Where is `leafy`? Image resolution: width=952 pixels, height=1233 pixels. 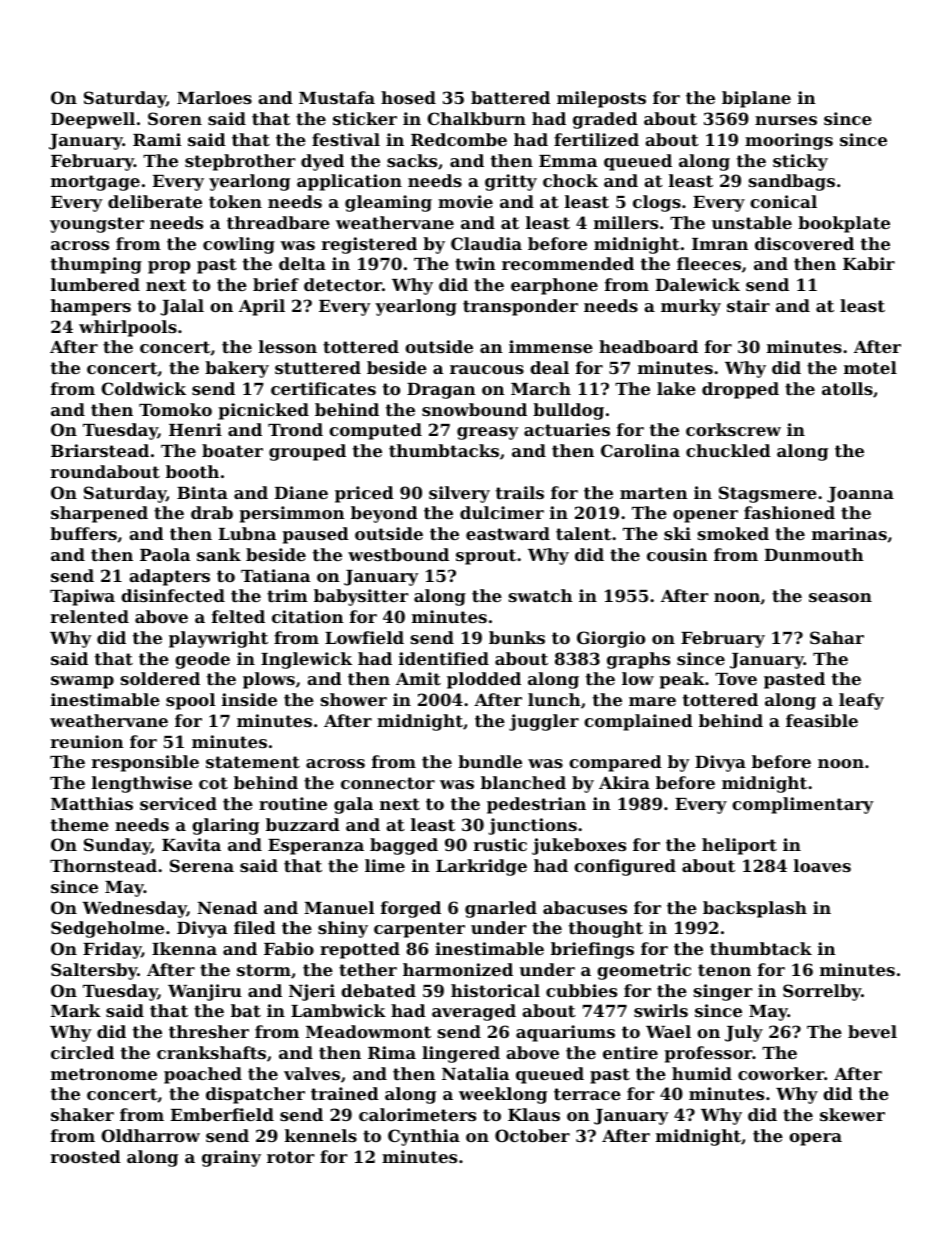
leafy is located at coordinates (861, 701).
